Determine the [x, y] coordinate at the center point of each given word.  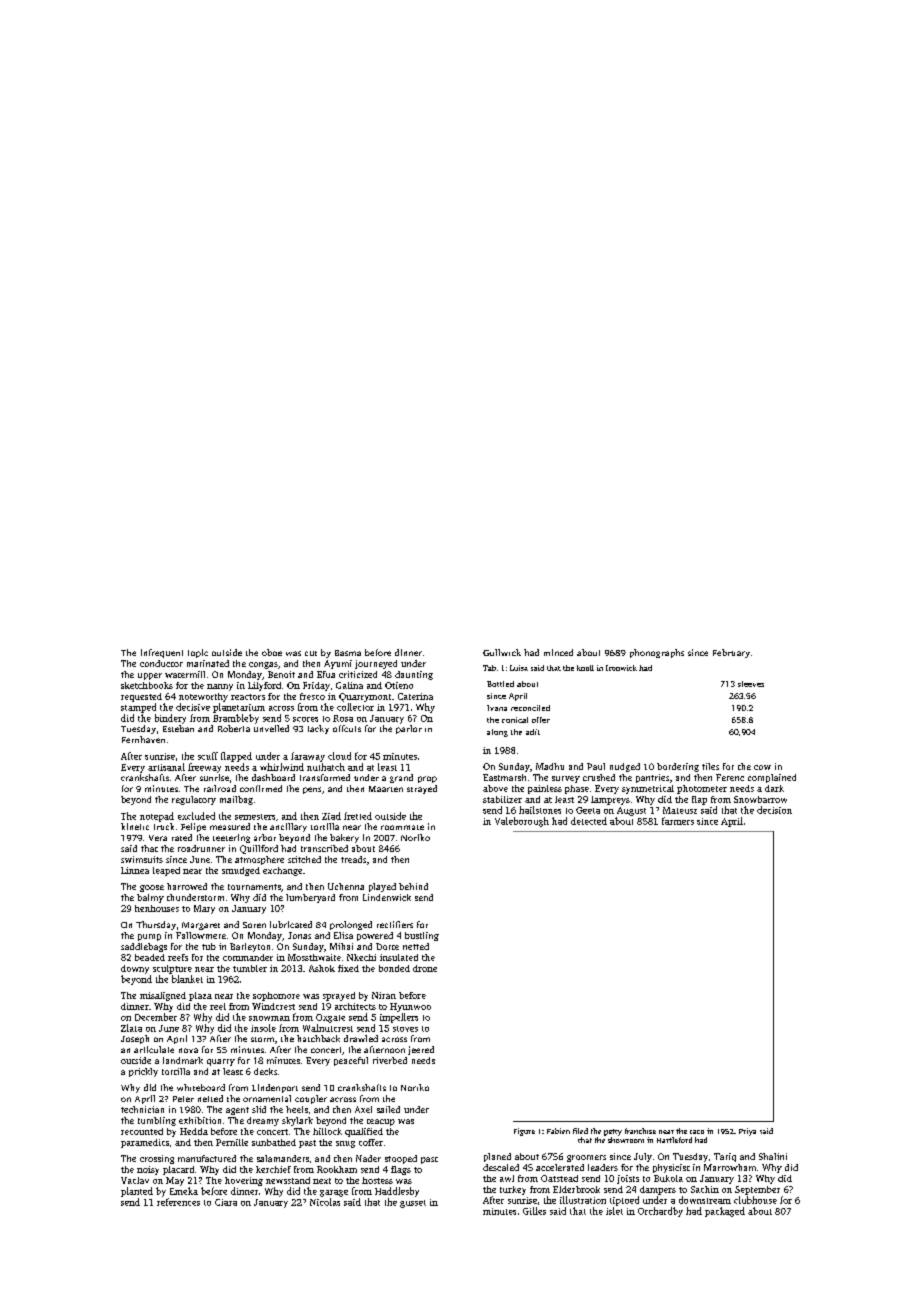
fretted [358, 816]
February [731, 653]
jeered [421, 1050]
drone [425, 968]
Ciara [226, 1202]
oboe [272, 652]
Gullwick [502, 652]
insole [263, 1028]
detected [589, 821]
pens [312, 790]
